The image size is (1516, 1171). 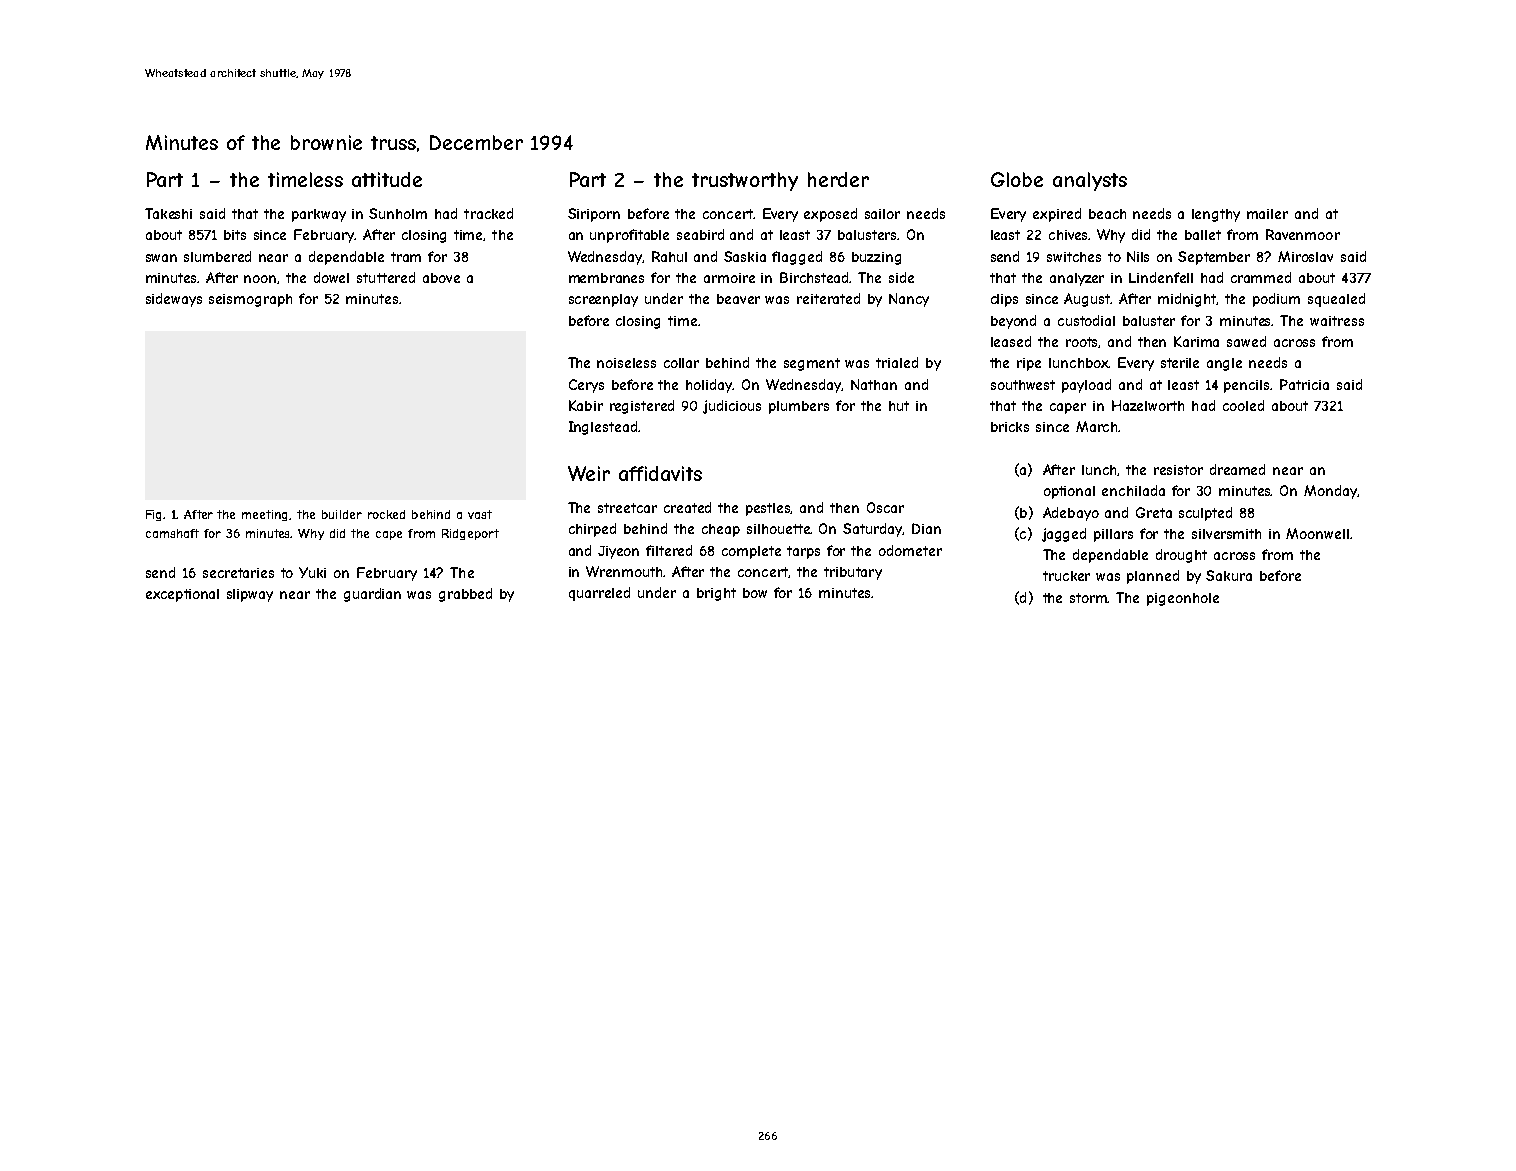 I want to click on Miroslav, so click(x=1305, y=256).
